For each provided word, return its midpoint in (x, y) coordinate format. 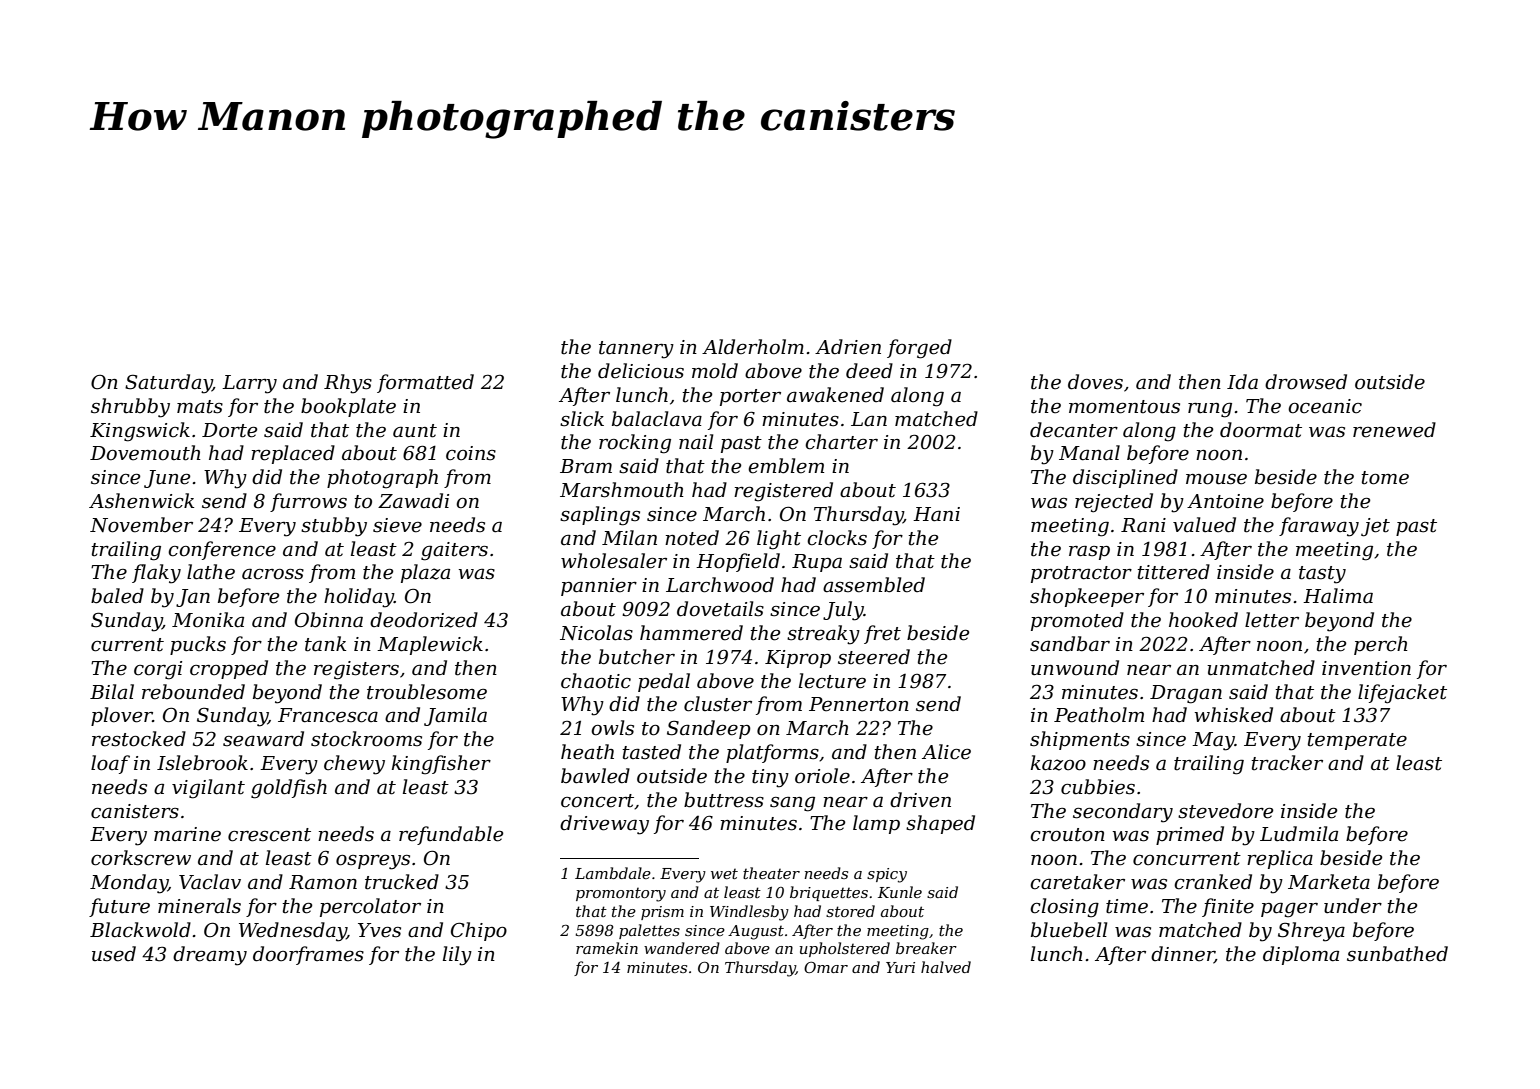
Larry (249, 384)
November (141, 525)
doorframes (308, 955)
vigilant (208, 789)
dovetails (720, 609)
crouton (1067, 835)
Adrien (848, 347)
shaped (940, 824)
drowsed (1306, 382)
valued (1204, 525)
